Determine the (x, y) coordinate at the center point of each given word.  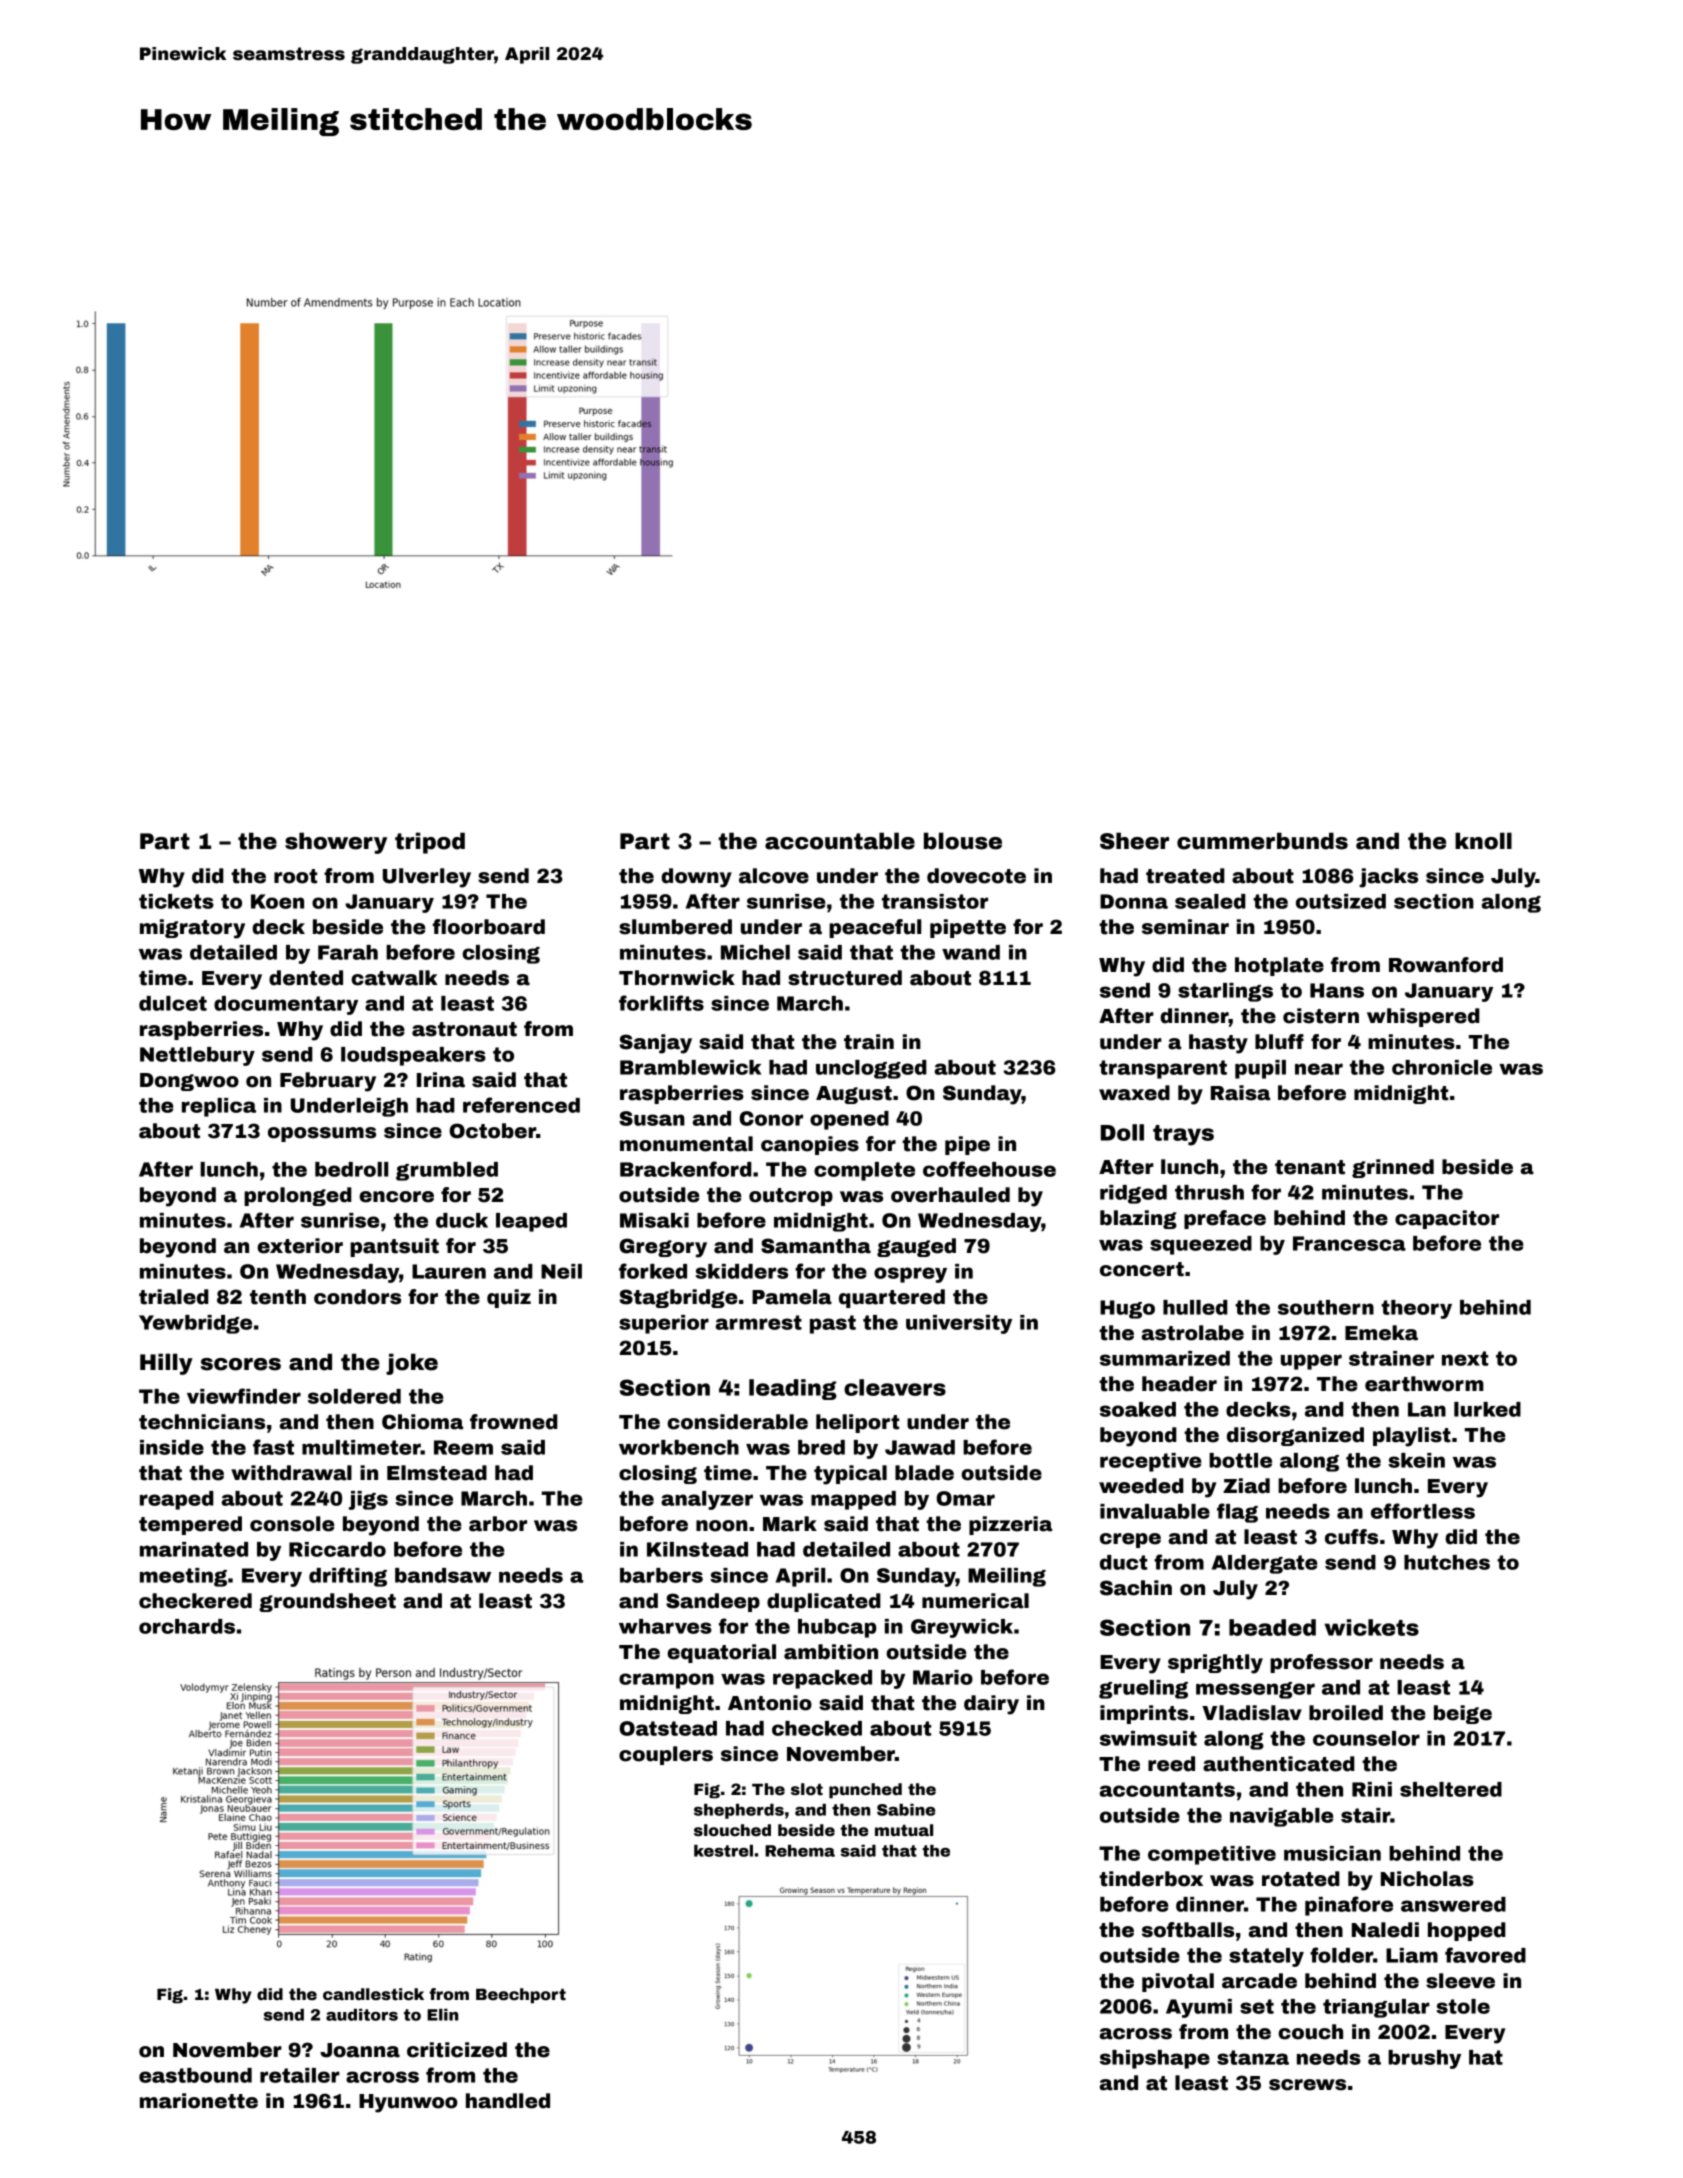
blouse (963, 841)
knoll (1483, 841)
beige (1463, 1714)
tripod (430, 843)
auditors (362, 2015)
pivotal (1178, 1982)
